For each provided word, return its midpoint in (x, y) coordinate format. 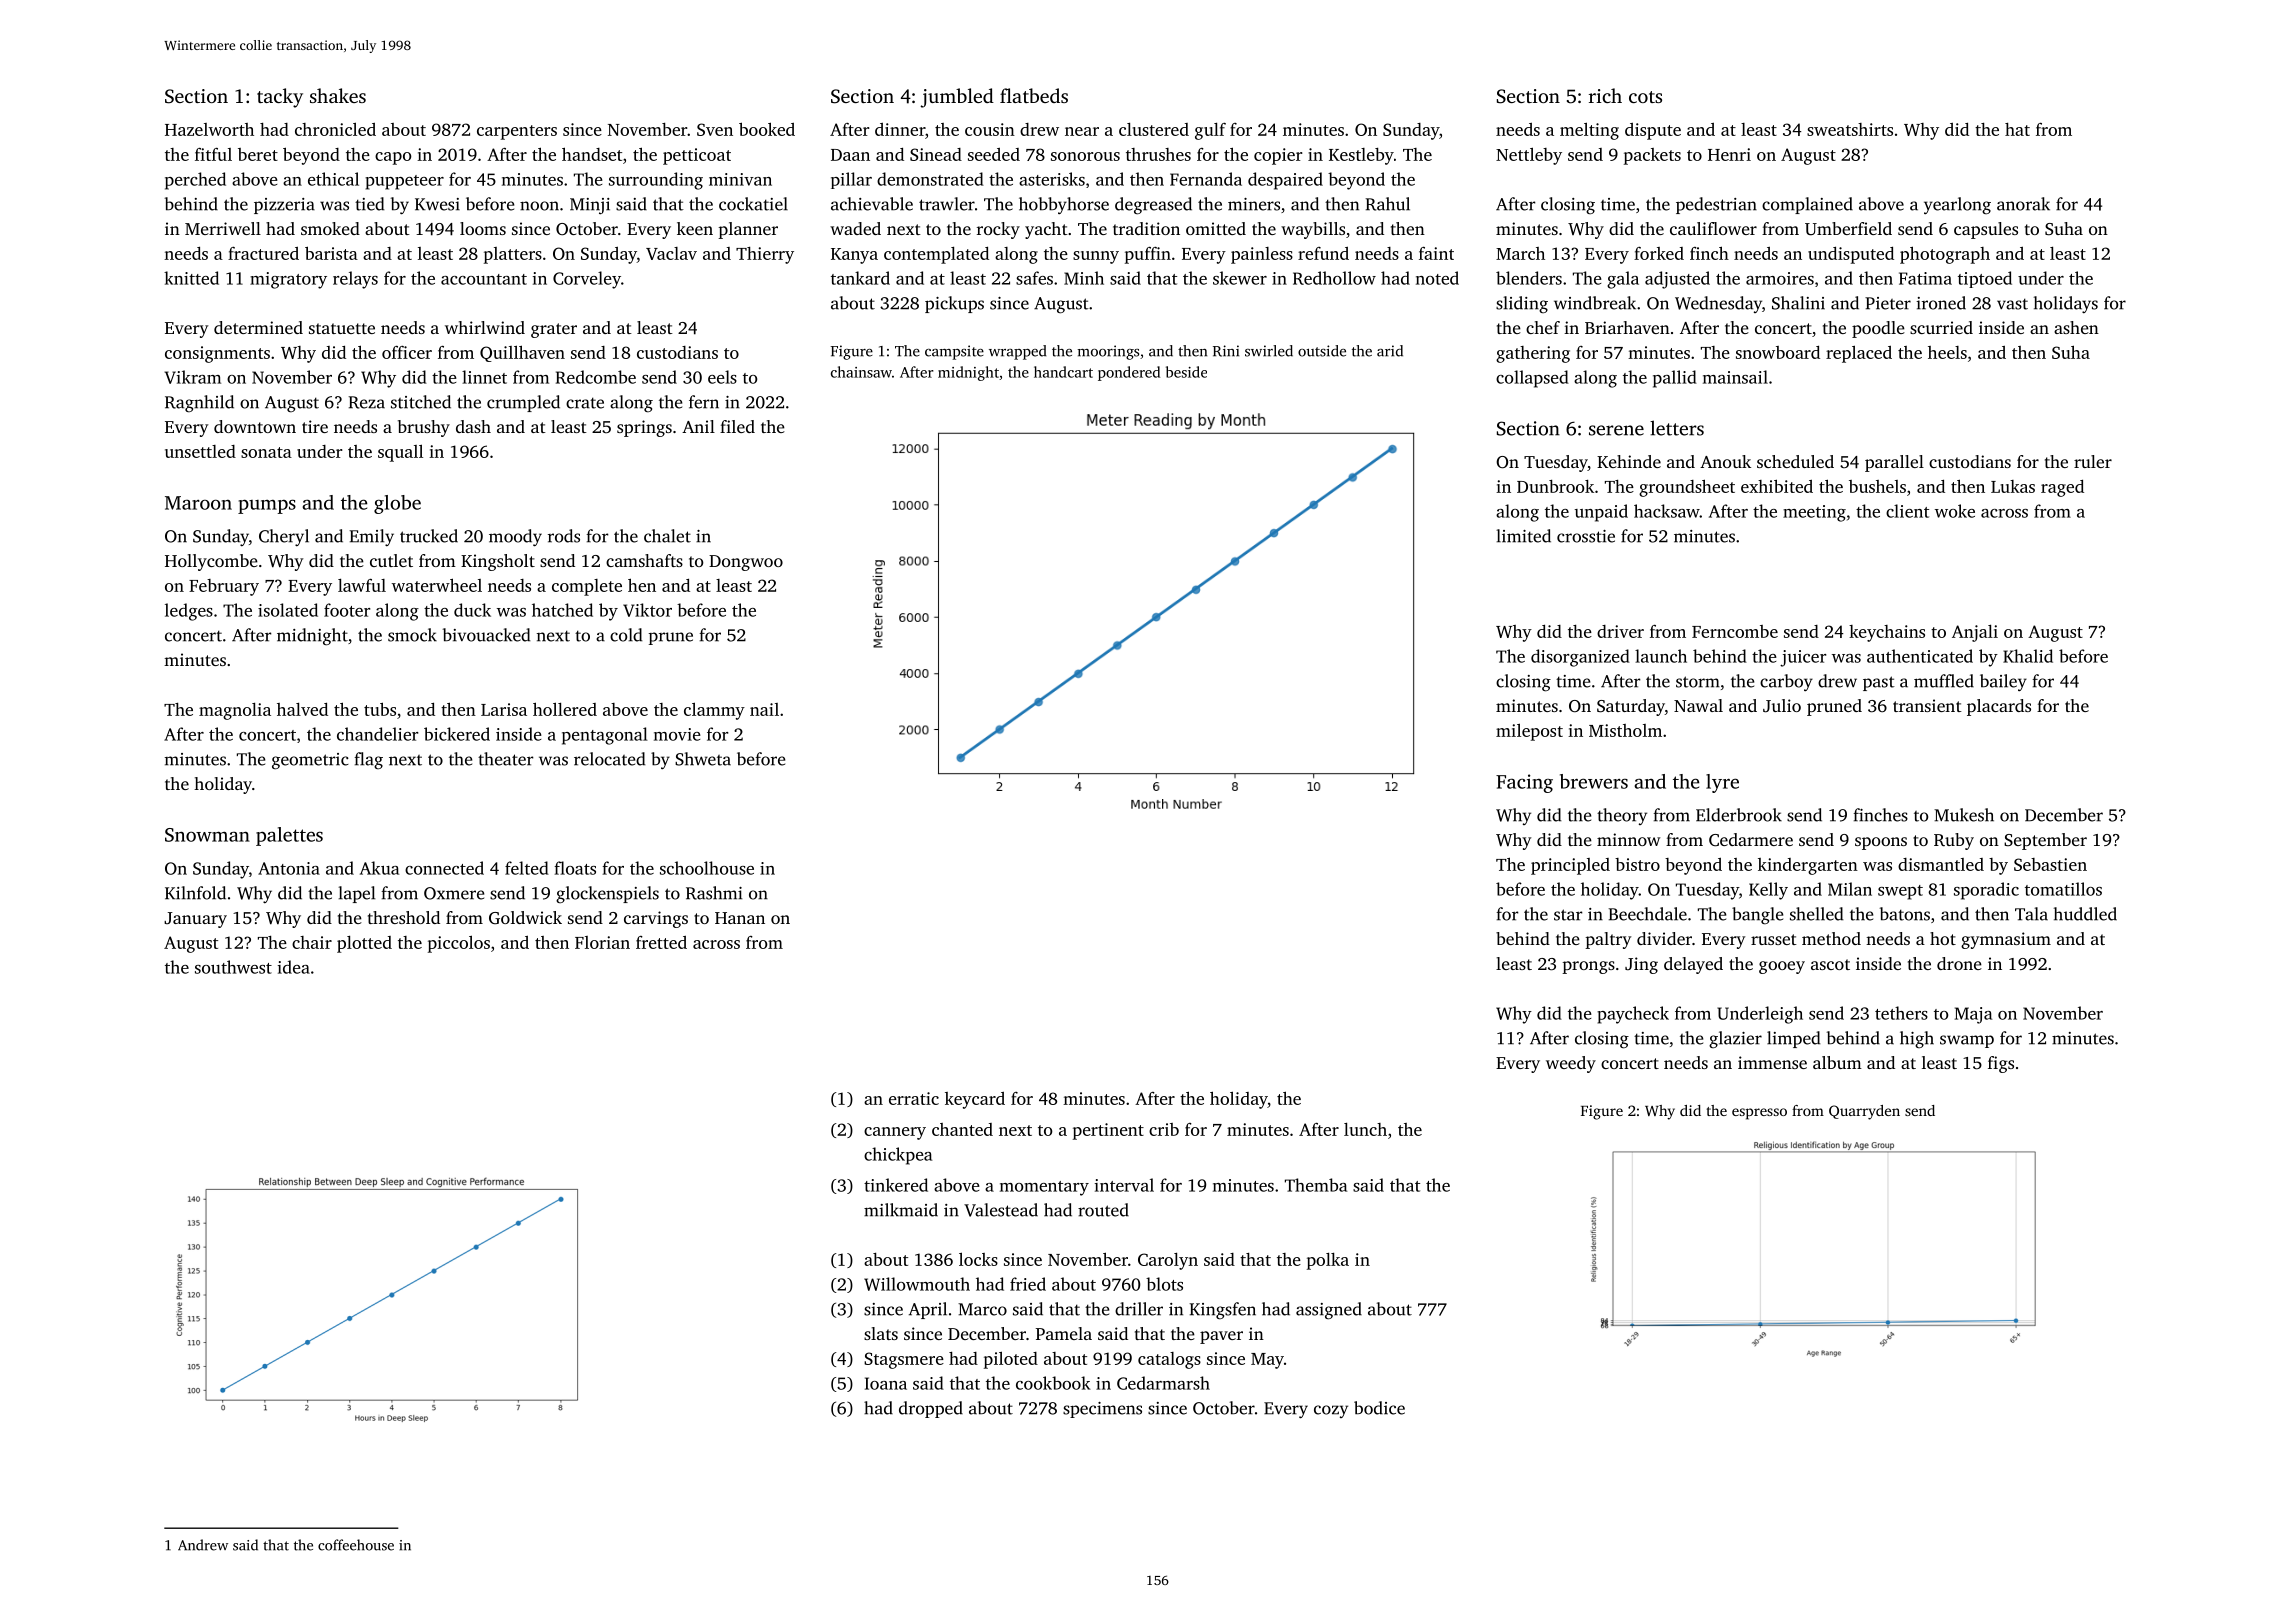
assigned (1329, 1311)
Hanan (740, 918)
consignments (217, 354)
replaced (1859, 354)
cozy (1331, 1411)
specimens (1102, 1410)
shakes (338, 95)
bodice (1379, 1408)
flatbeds (1034, 95)
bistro (1637, 864)
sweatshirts (1850, 129)
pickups (954, 304)
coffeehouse (356, 1545)
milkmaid (901, 1210)
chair (312, 942)
